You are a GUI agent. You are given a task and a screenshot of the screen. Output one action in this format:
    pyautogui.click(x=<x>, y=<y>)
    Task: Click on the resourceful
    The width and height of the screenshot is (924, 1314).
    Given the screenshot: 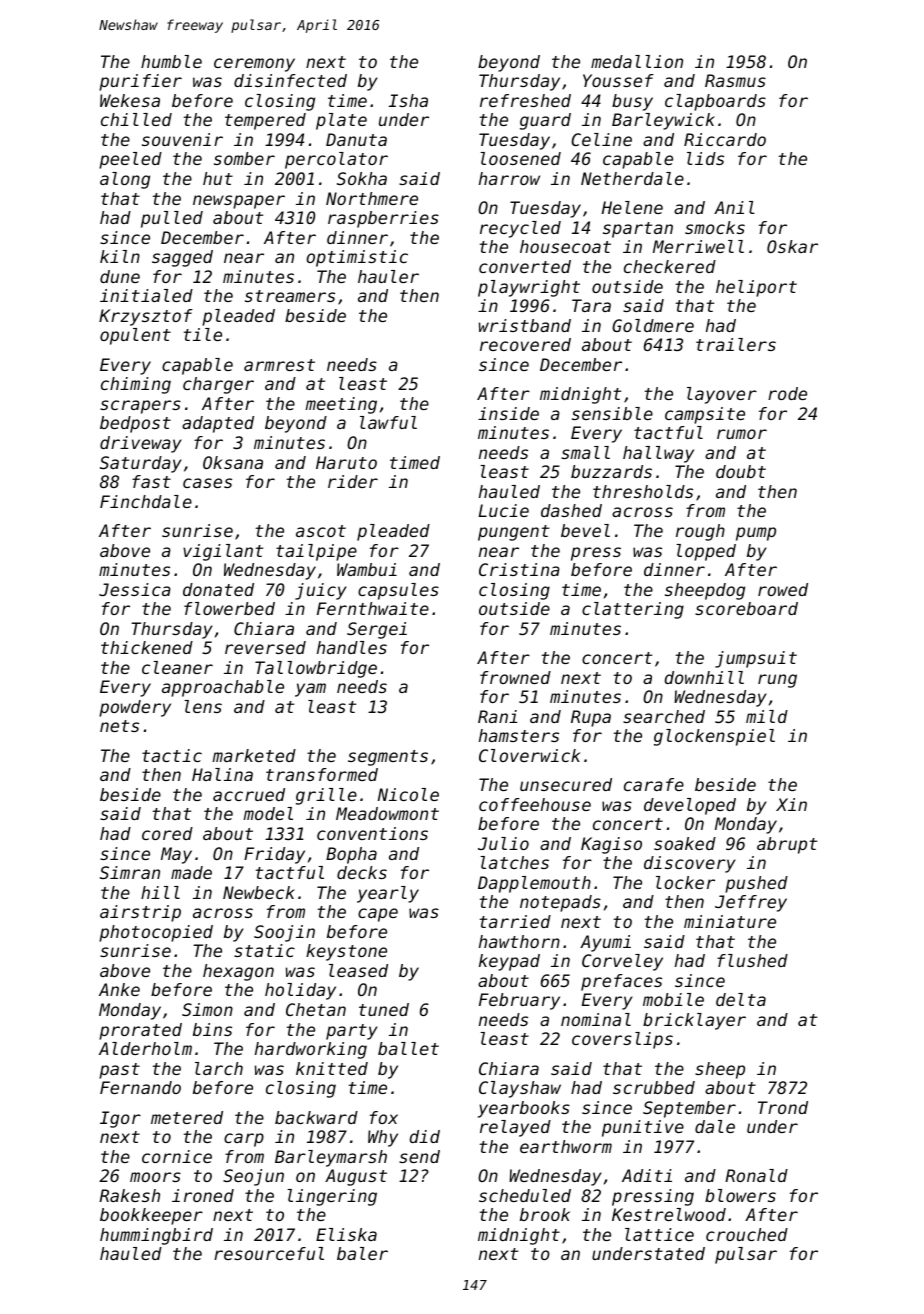 What is the action you would take?
    pyautogui.click(x=269, y=1253)
